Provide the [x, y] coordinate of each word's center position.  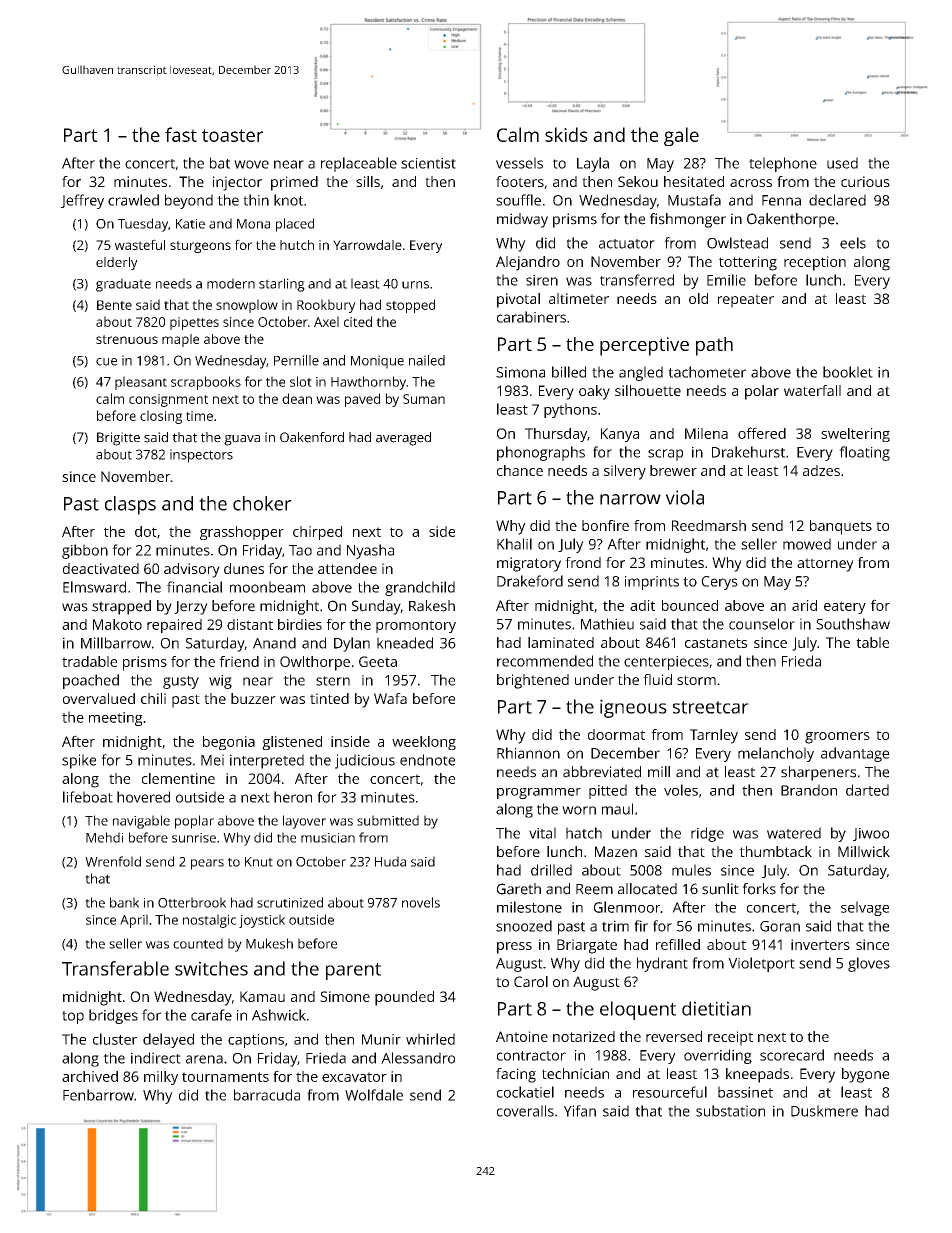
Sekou [638, 181]
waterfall [812, 390]
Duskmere [824, 1111]
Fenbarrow [98, 1095]
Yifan [580, 1111]
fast [181, 134]
